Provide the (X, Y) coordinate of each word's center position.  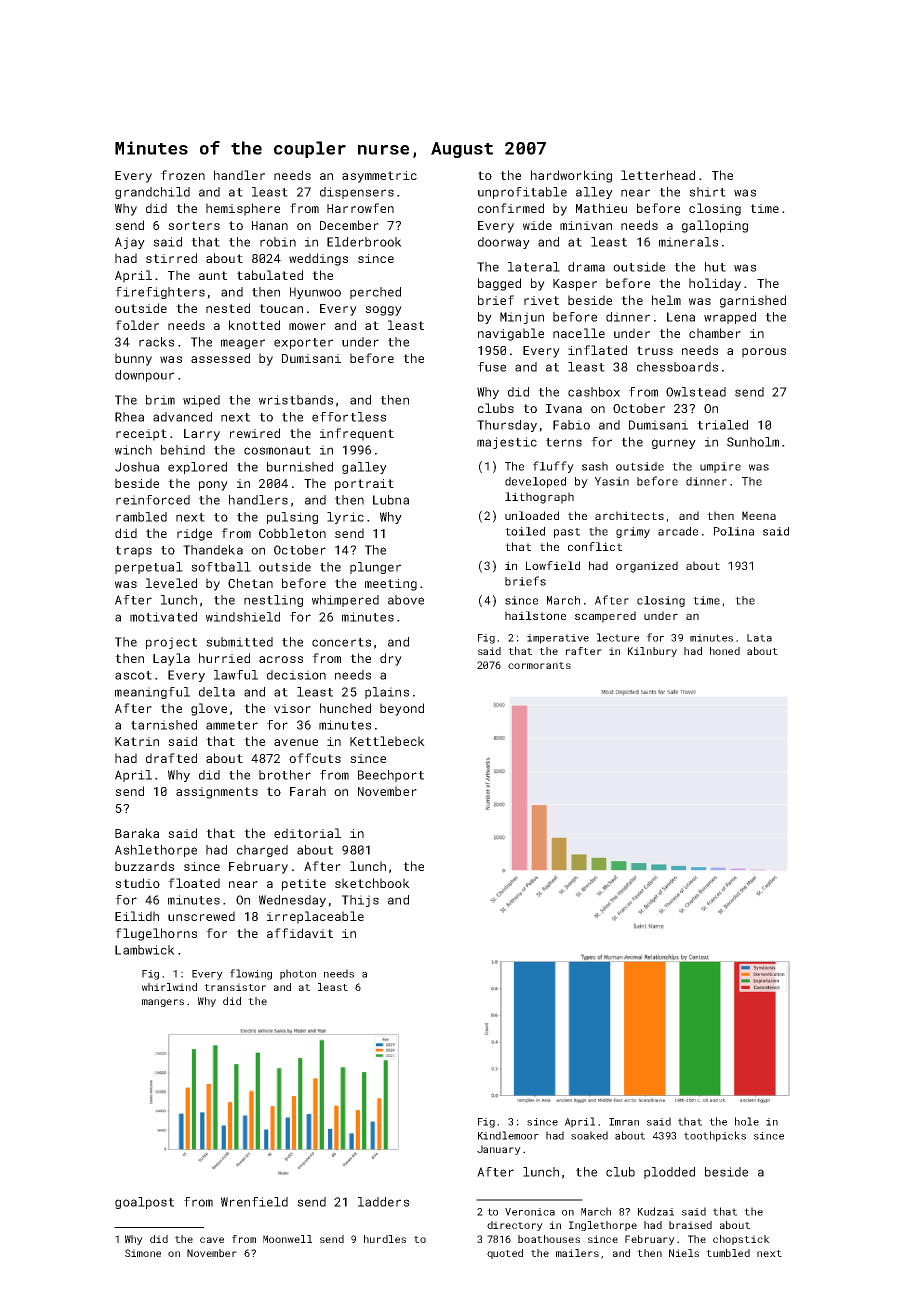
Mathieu (601, 208)
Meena (759, 515)
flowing (251, 974)
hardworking (571, 176)
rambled (141, 517)
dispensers (357, 193)
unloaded (532, 515)
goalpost (144, 1203)
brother (285, 775)
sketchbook (372, 883)
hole (747, 1121)
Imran (624, 1122)
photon (298, 974)
